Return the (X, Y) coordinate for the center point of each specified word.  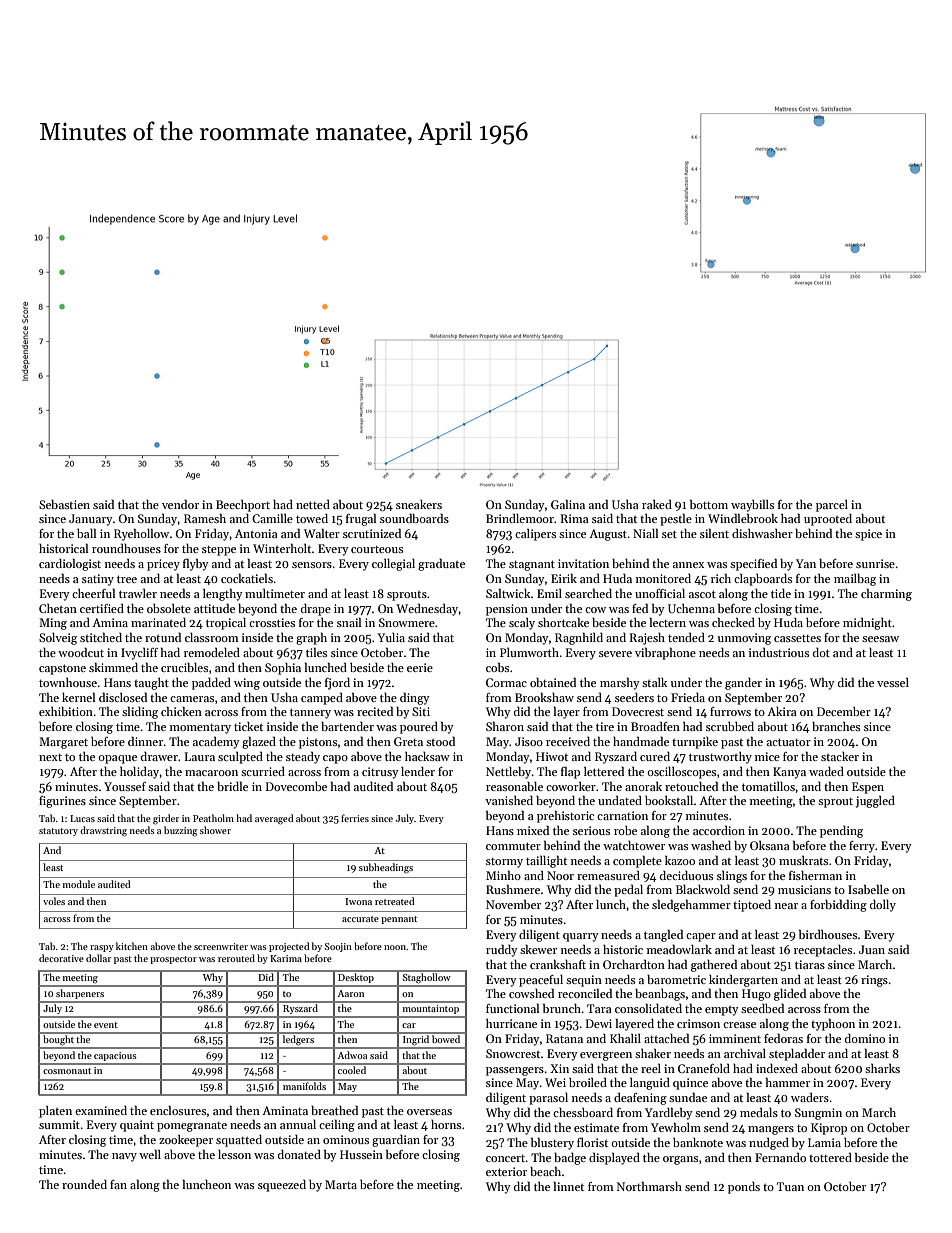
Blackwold (703, 889)
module (79, 884)
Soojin (338, 947)
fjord (337, 684)
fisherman (815, 875)
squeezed (282, 1186)
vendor (180, 504)
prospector (173, 960)
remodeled (212, 652)
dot (821, 652)
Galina (568, 504)
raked (657, 504)
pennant (399, 920)
